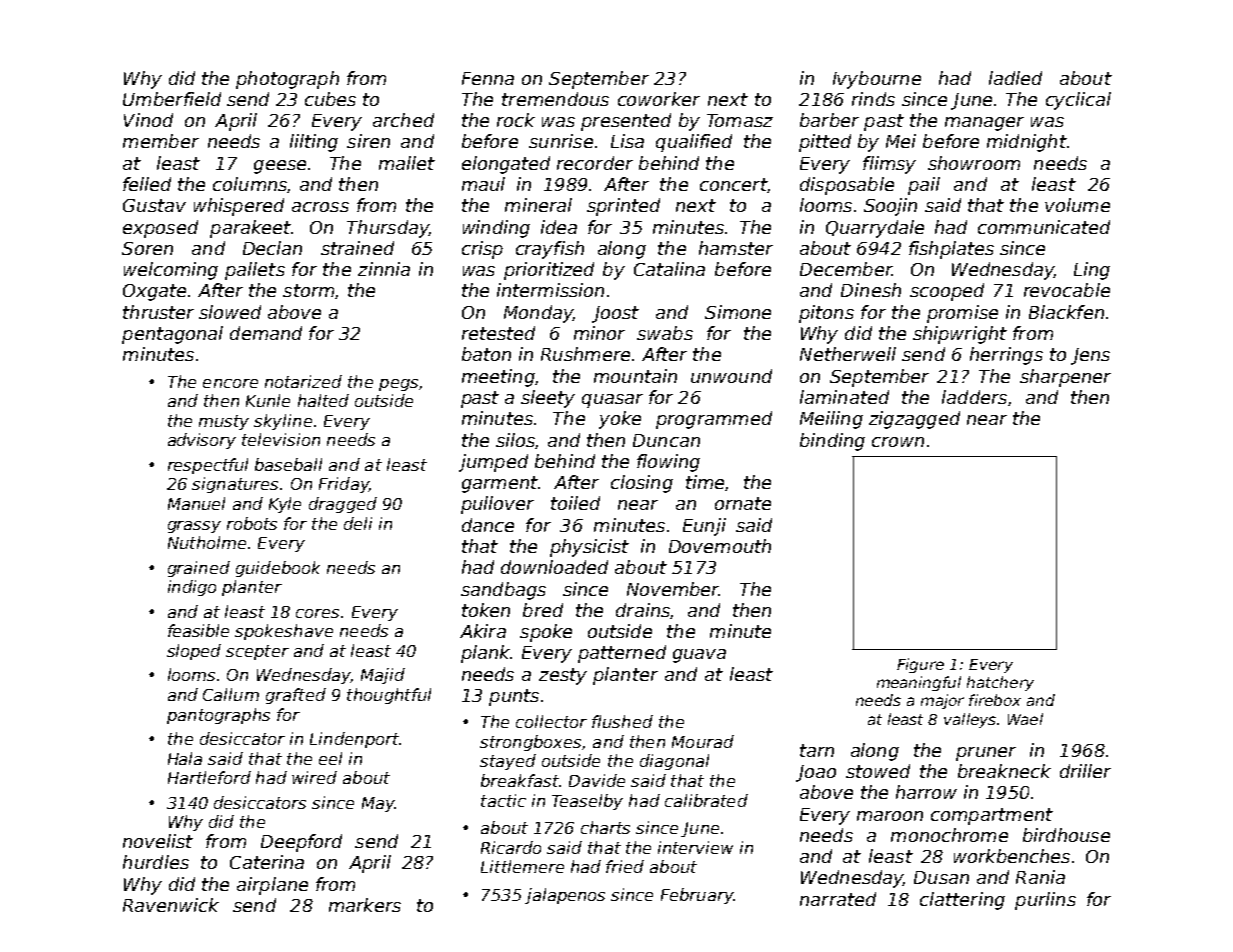 This page has width=1233, height=952. What do you see at coordinates (697, 896) in the page?
I see `February` at bounding box center [697, 896].
